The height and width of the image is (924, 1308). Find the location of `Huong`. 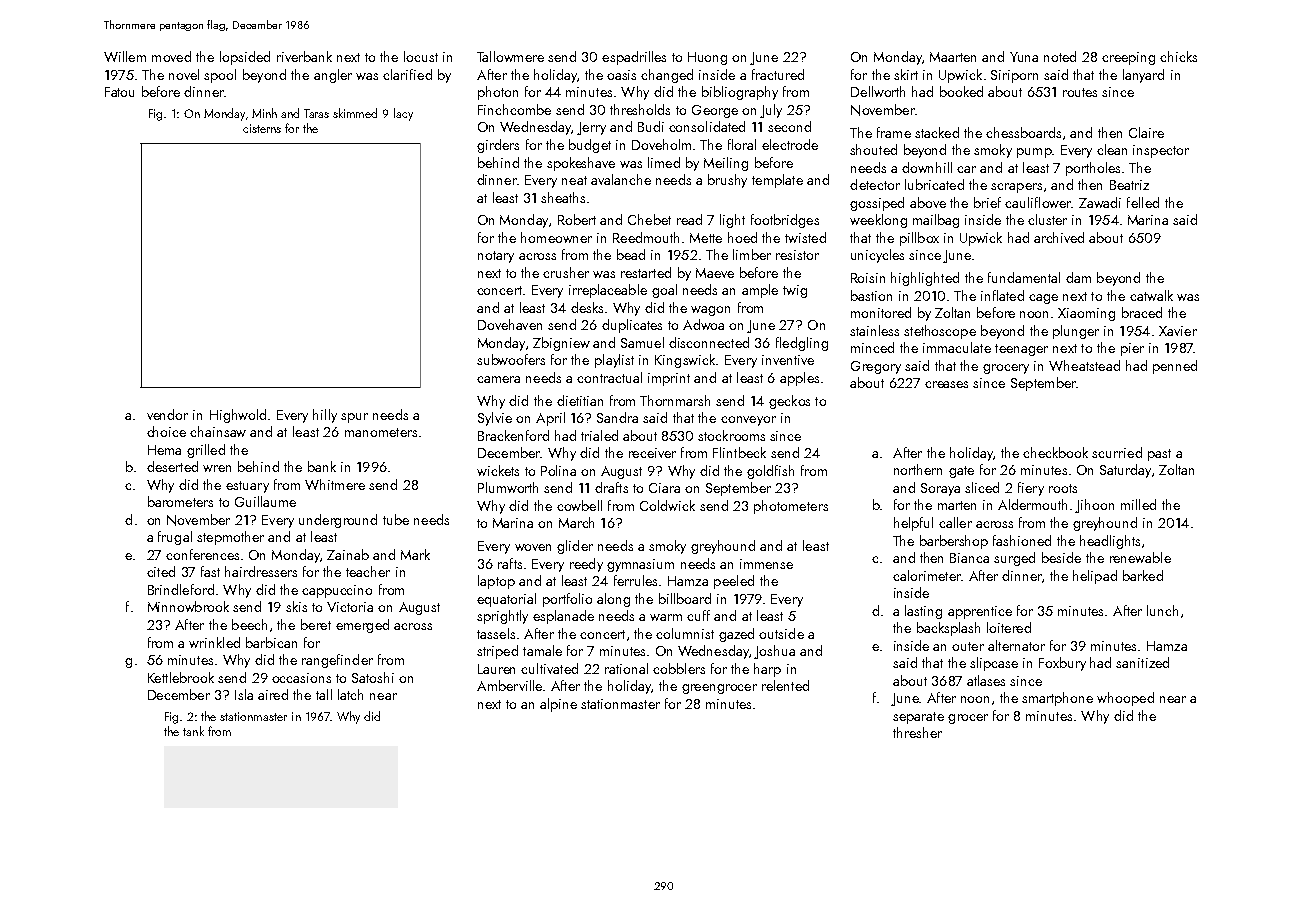

Huong is located at coordinates (707, 58).
